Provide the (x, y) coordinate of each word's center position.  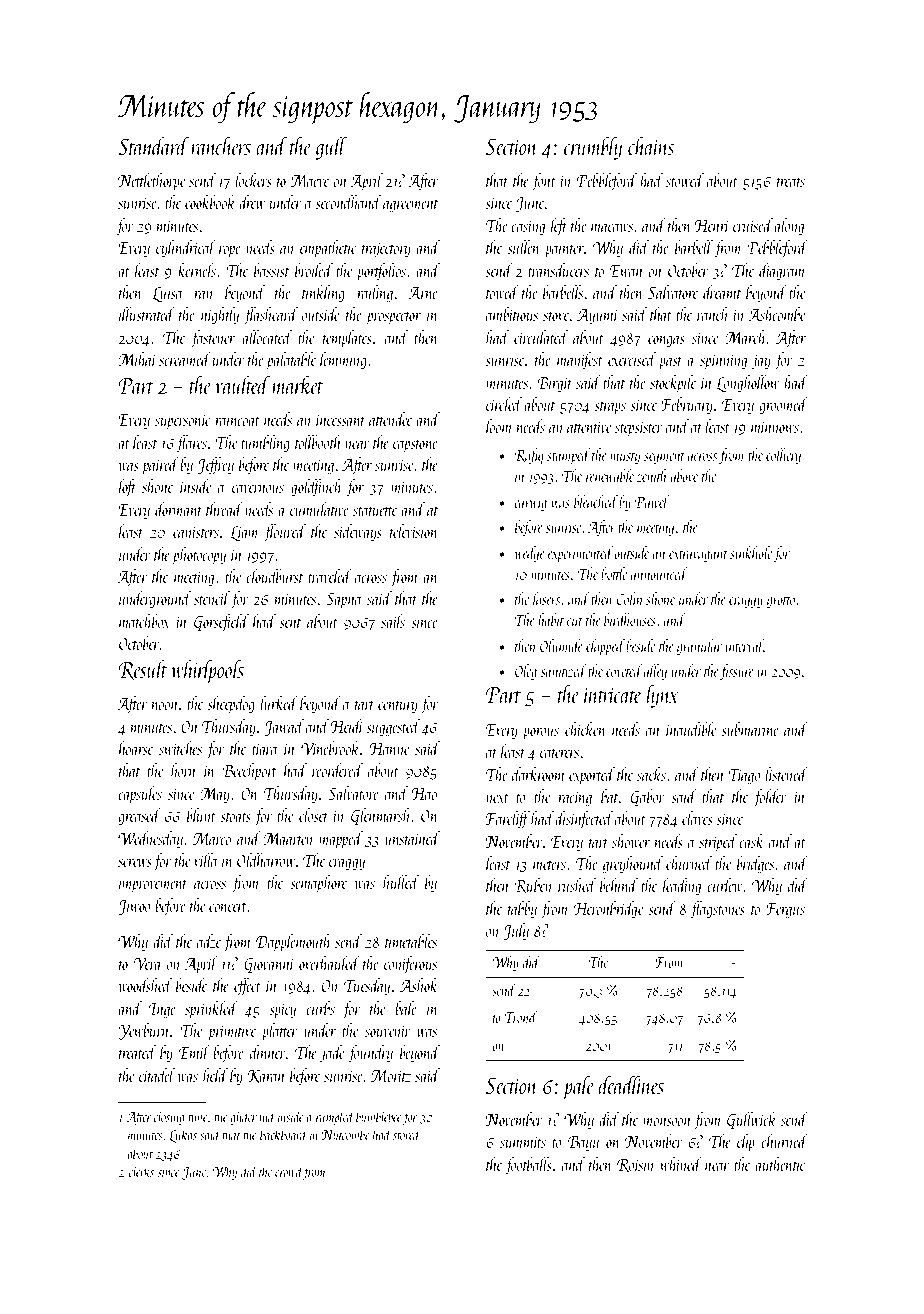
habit (551, 619)
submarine (750, 729)
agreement (410, 206)
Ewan (626, 271)
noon (165, 706)
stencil (212, 598)
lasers (546, 598)
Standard (153, 146)
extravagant (698, 556)
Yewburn (143, 1031)
